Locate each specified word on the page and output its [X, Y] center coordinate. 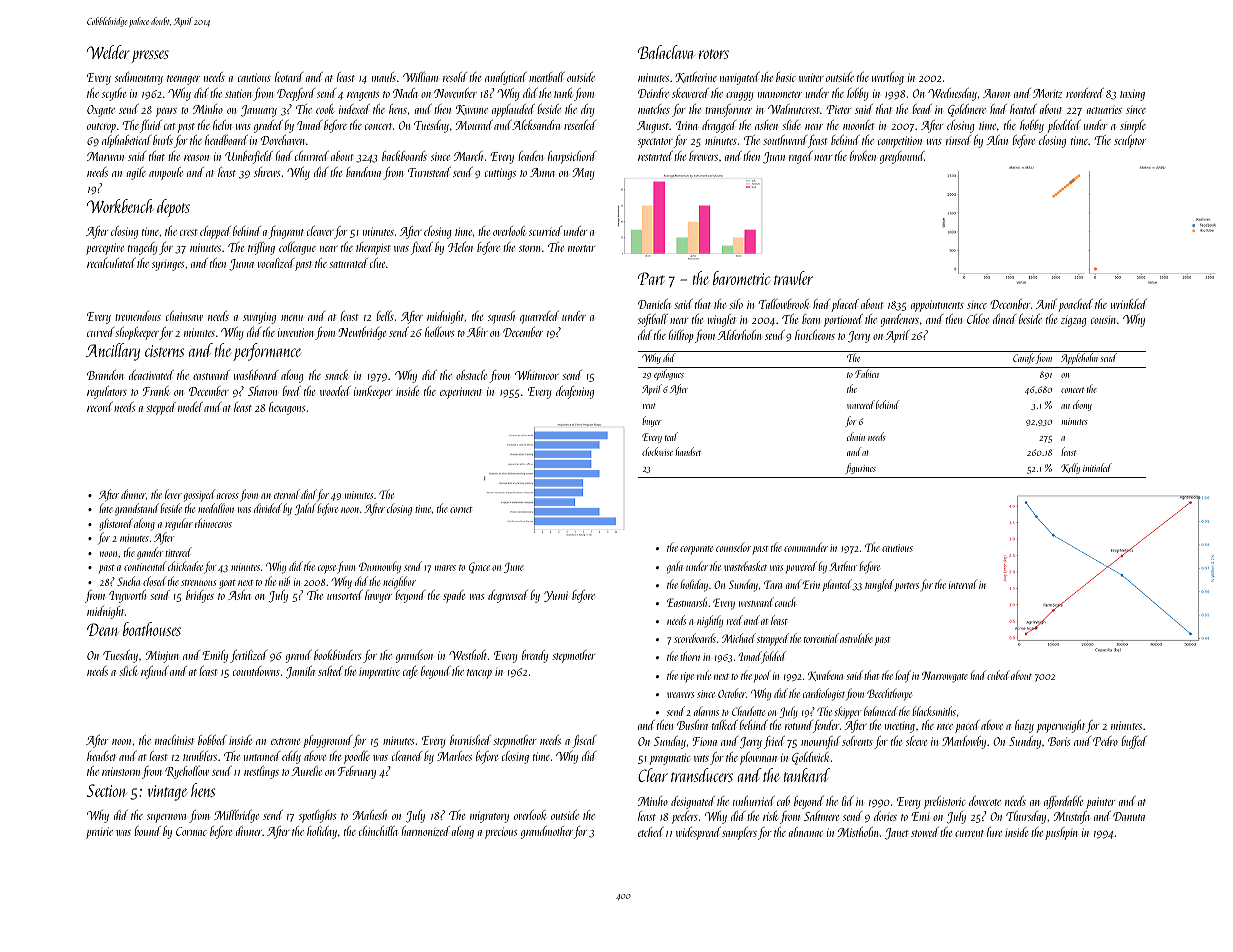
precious [501, 833]
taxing [1132, 95]
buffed [1134, 742]
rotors [714, 54]
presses [150, 56]
